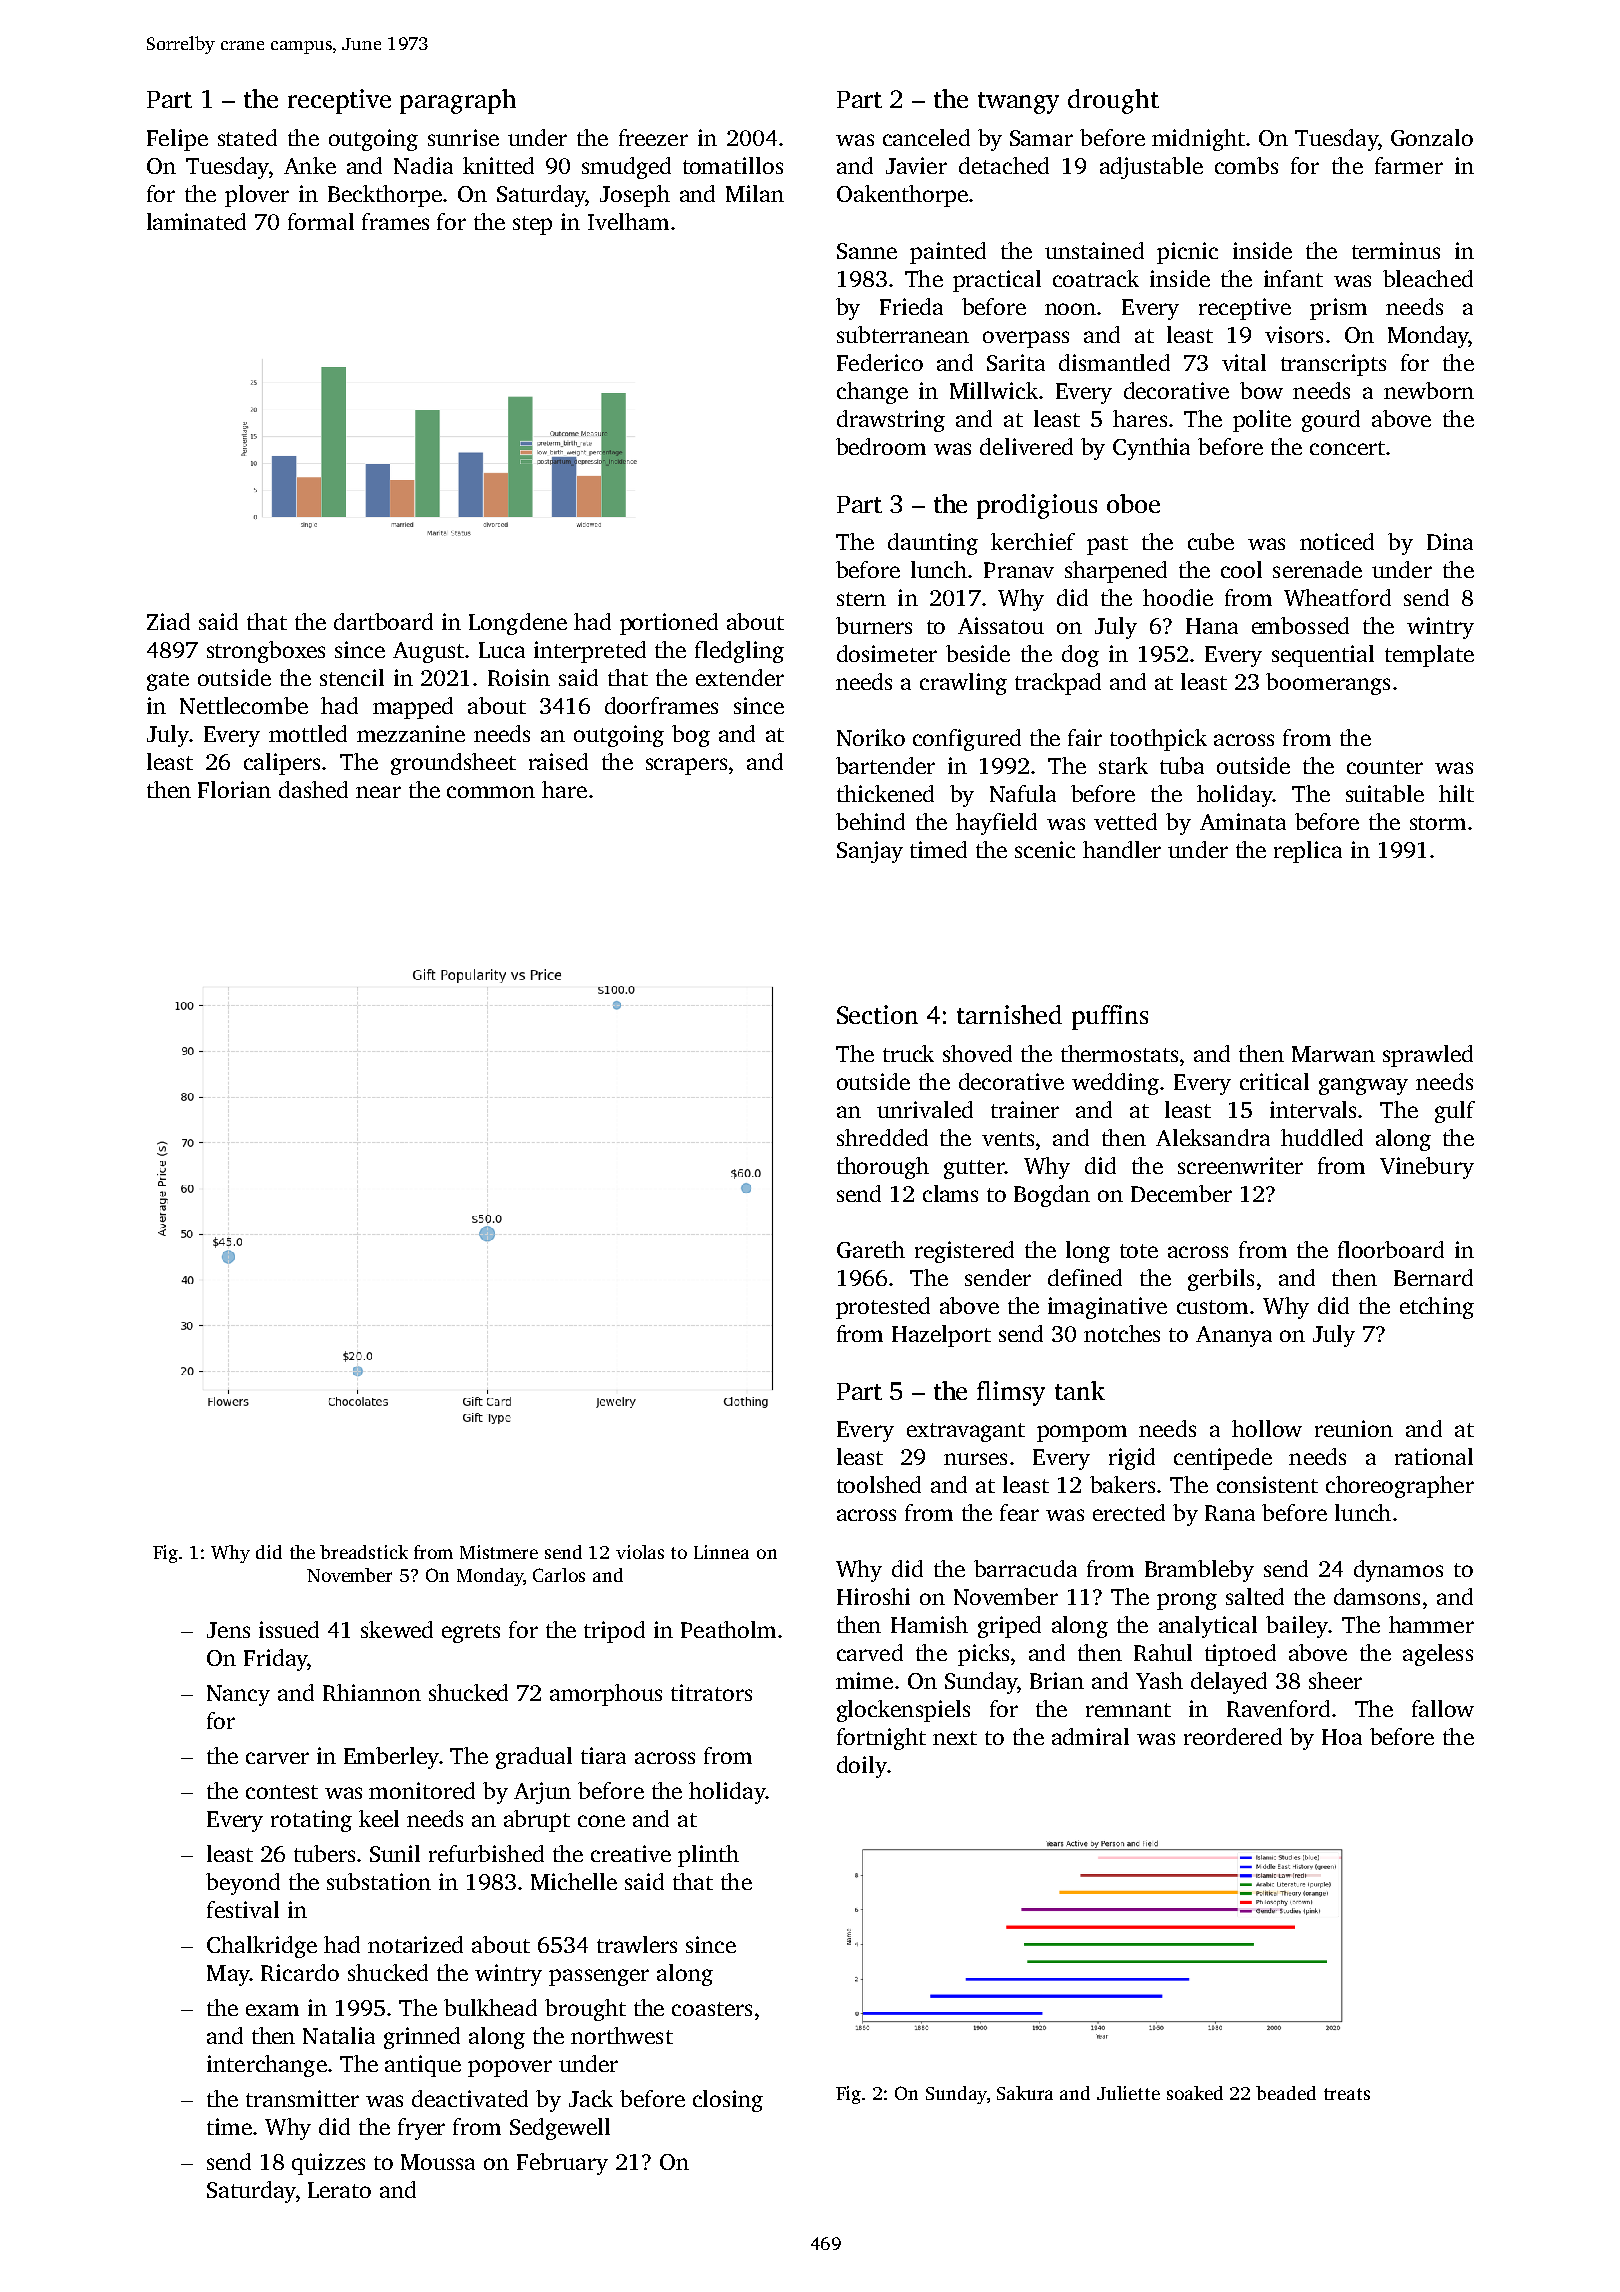 This document has height=2292, width=1620. What do you see at coordinates (883, 1168) in the document?
I see `thorough` at bounding box center [883, 1168].
